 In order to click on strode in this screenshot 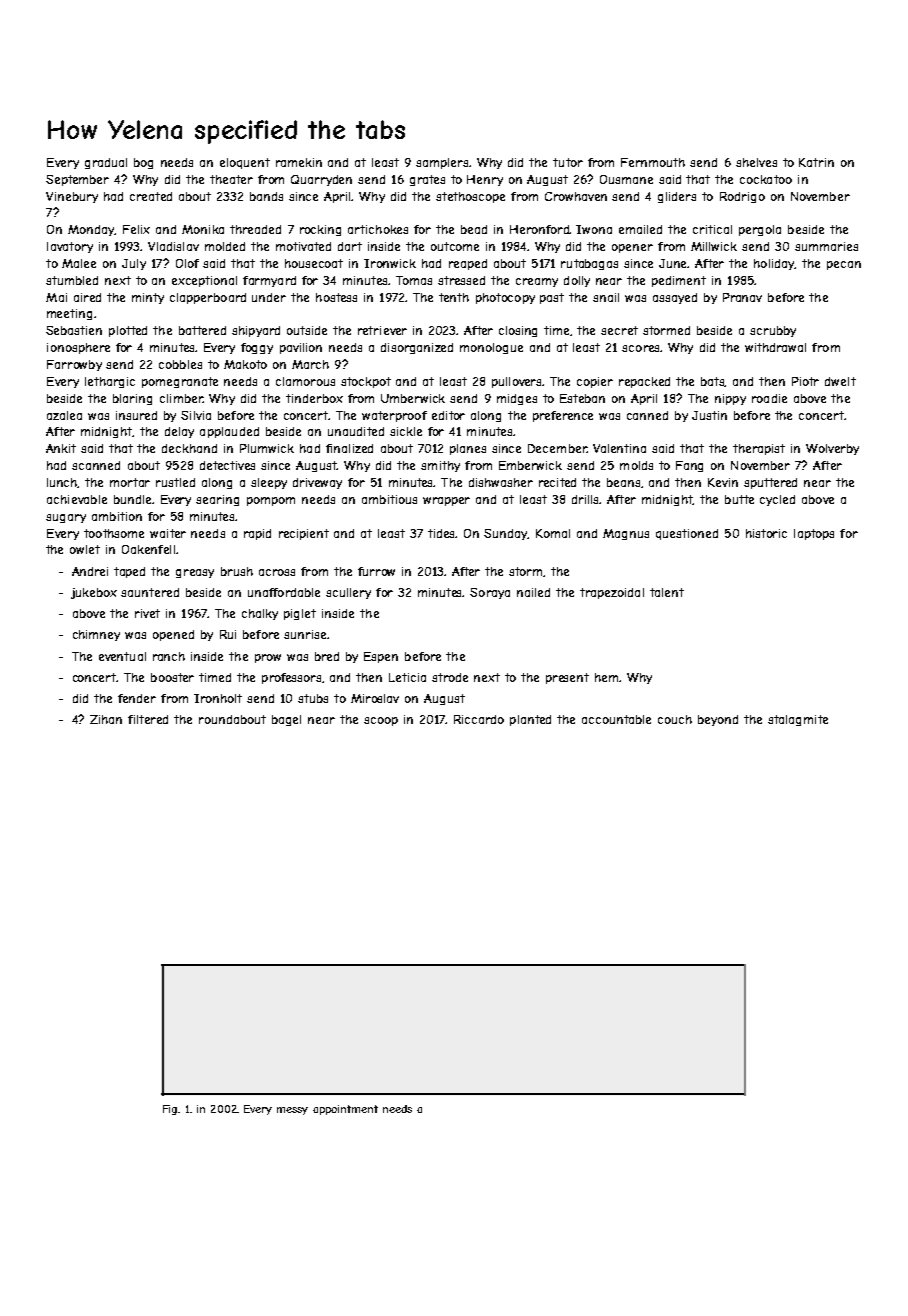, I will do `click(450, 677)`.
